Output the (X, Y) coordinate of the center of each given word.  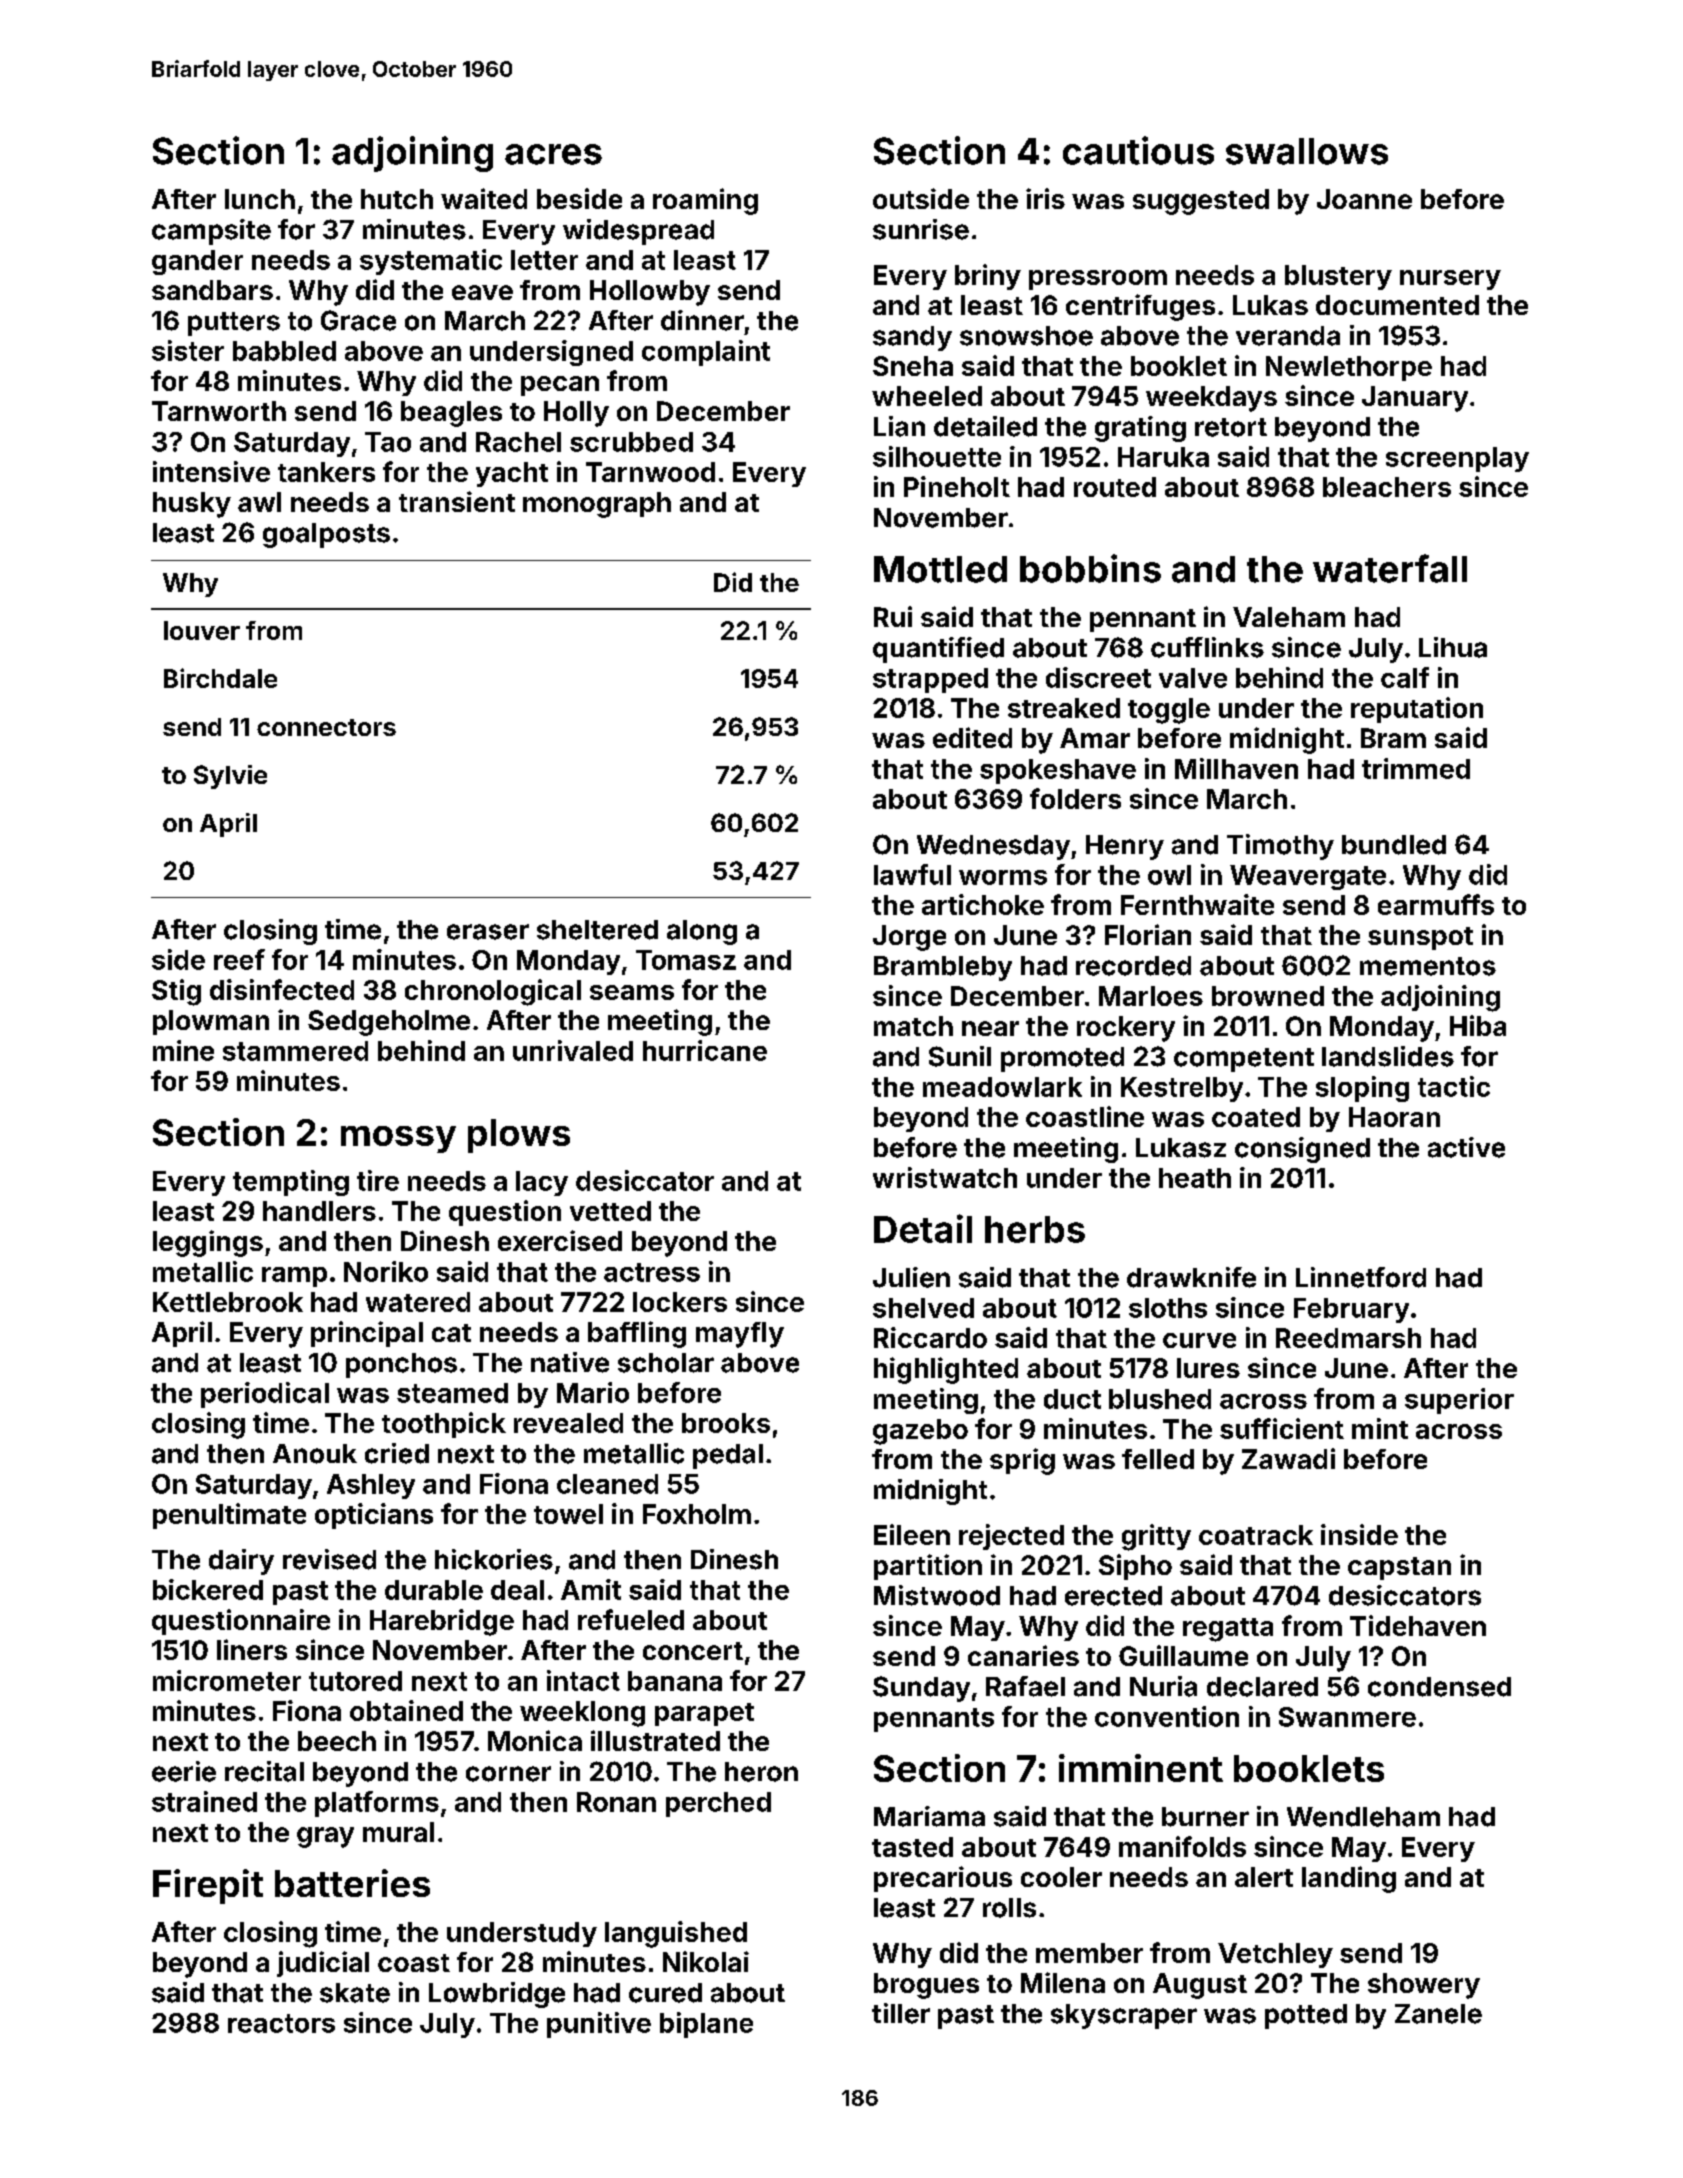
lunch (260, 199)
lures (1208, 1368)
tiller (901, 2013)
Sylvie (230, 777)
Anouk (315, 1454)
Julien (911, 1277)
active (1466, 1147)
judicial (323, 1964)
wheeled (927, 396)
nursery (1450, 280)
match (913, 1026)
